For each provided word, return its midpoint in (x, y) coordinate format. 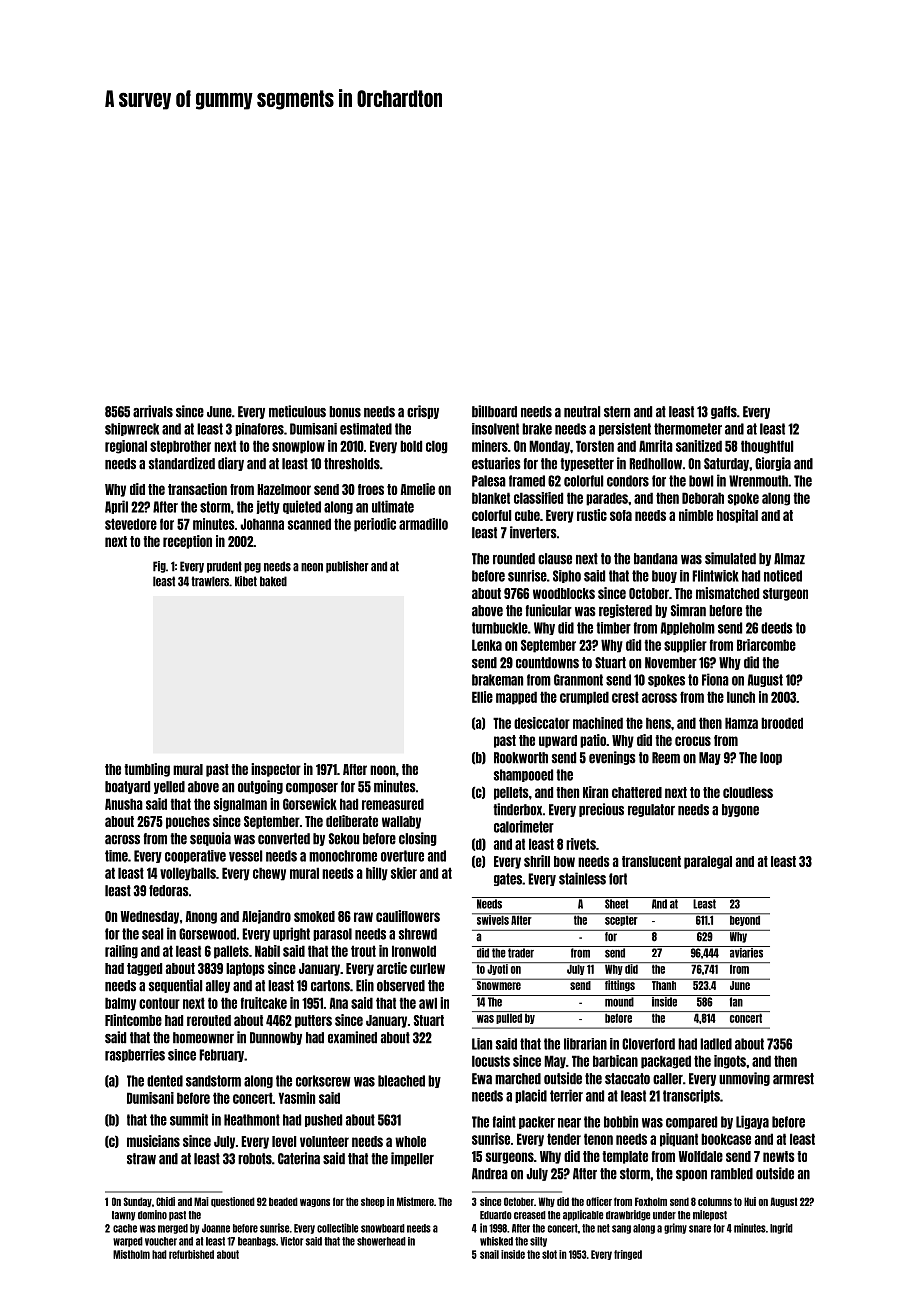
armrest (793, 1079)
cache (125, 1228)
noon (383, 770)
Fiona (715, 679)
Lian (482, 1044)
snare (700, 1229)
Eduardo (496, 1215)
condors (628, 481)
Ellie (482, 697)
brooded (782, 723)
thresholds (352, 464)
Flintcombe (133, 1020)
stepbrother (180, 447)
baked (273, 581)
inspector (276, 770)
